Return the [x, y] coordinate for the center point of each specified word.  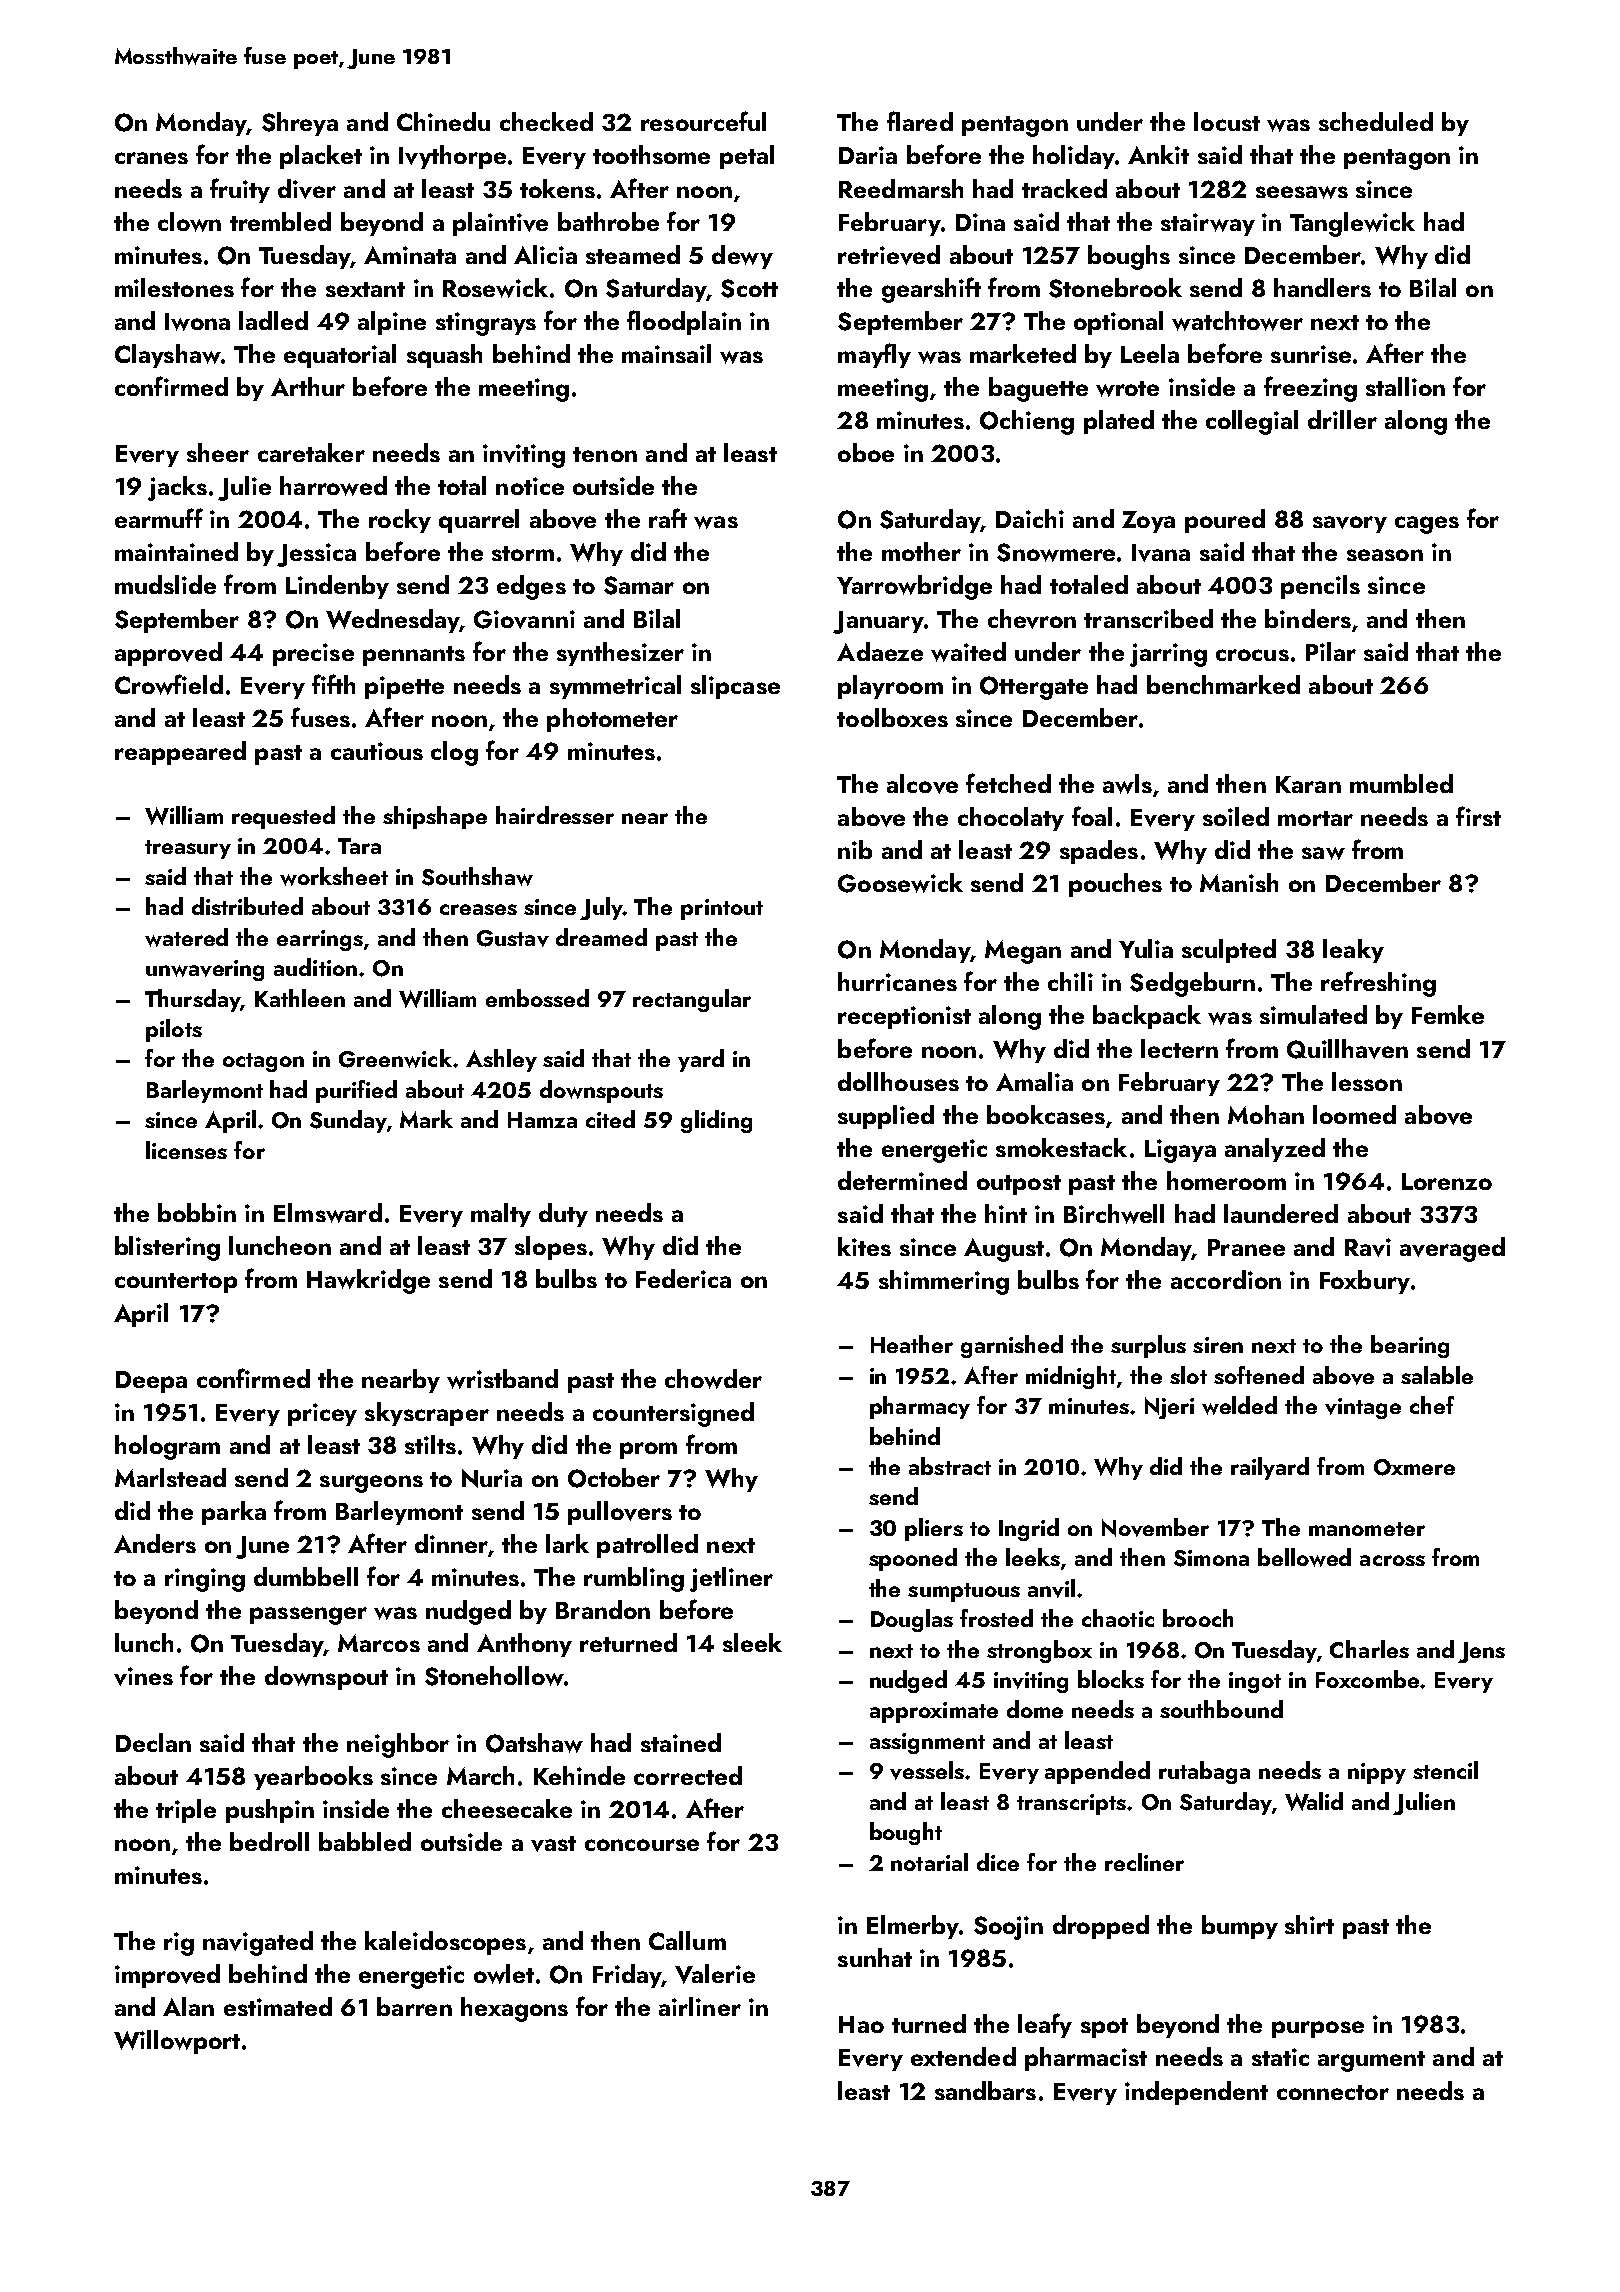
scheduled [1376, 121]
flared [920, 121]
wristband [502, 1379]
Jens [1481, 1652]
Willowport [177, 2042]
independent [1196, 2093]
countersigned [673, 1414]
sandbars [985, 2090]
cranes [151, 158]
